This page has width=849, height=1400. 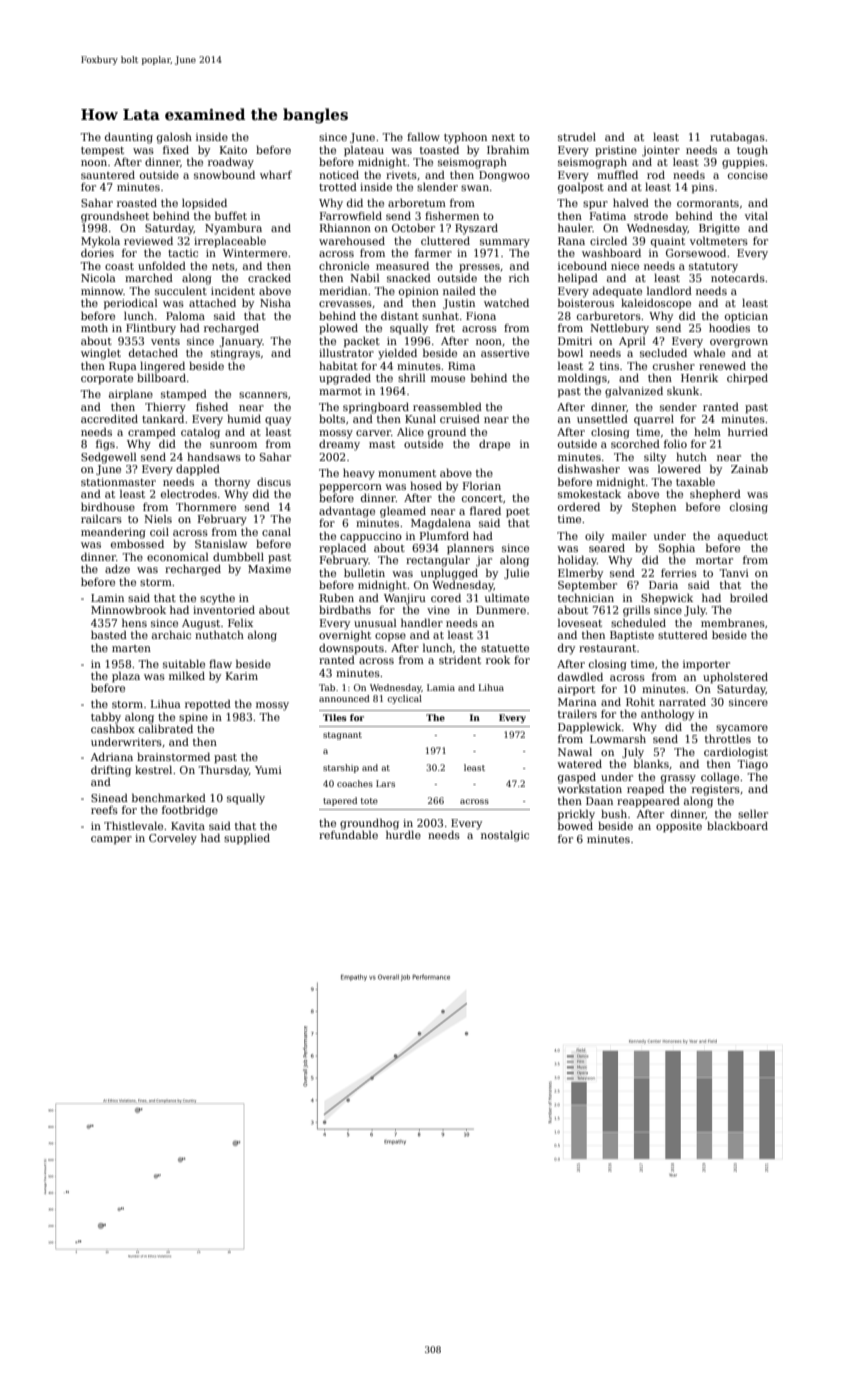 I want to click on strident, so click(x=460, y=659).
